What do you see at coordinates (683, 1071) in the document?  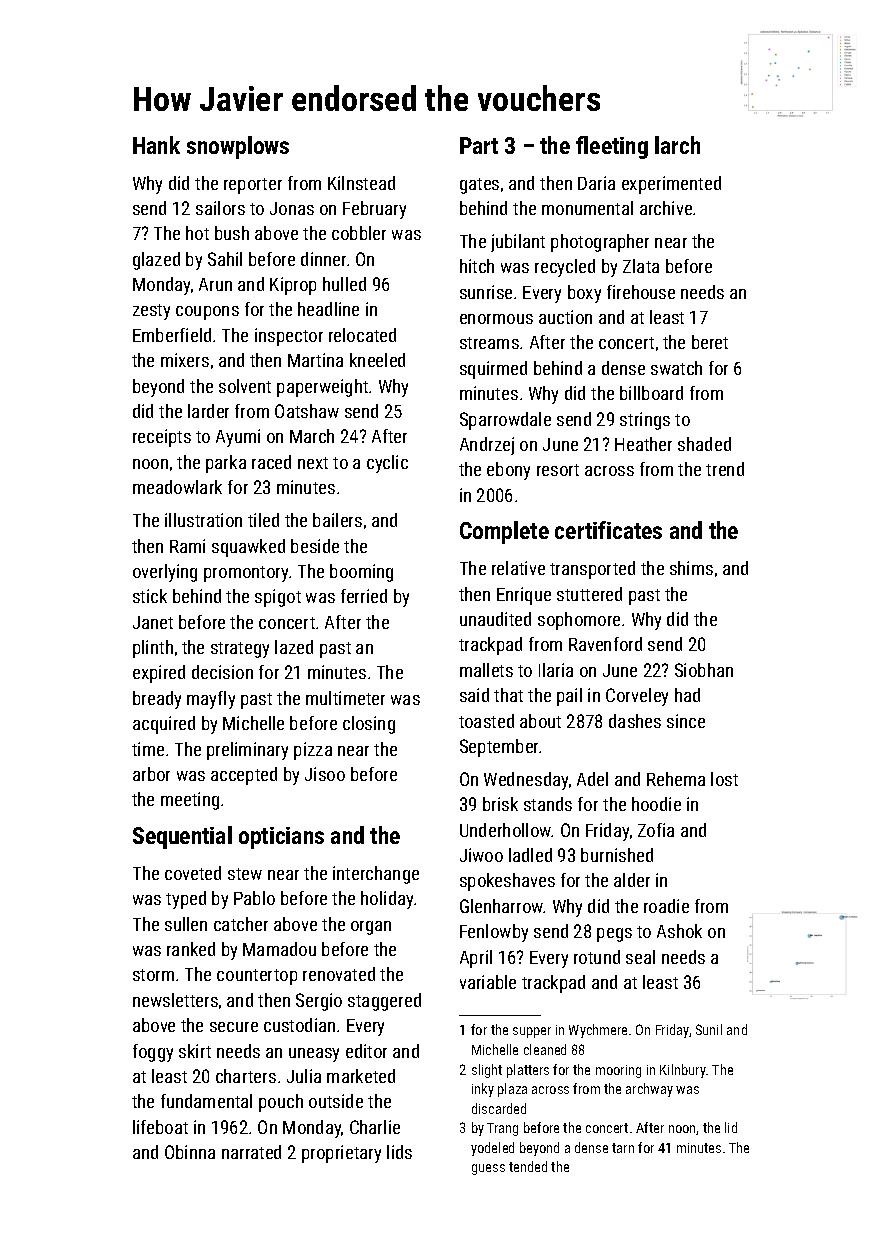 I see `Kilnbury` at bounding box center [683, 1071].
